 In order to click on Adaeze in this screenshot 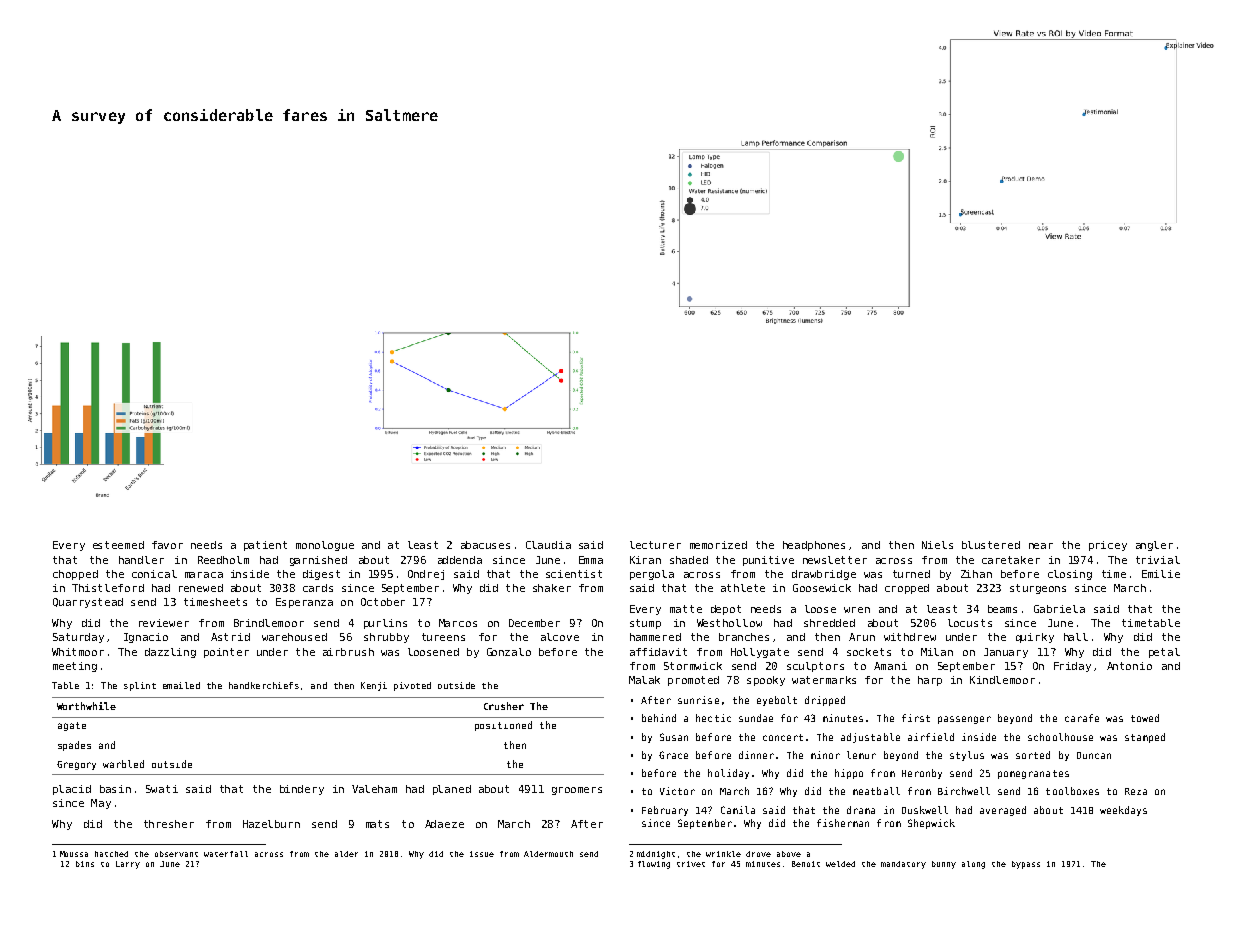, I will do `click(444, 824)`.
